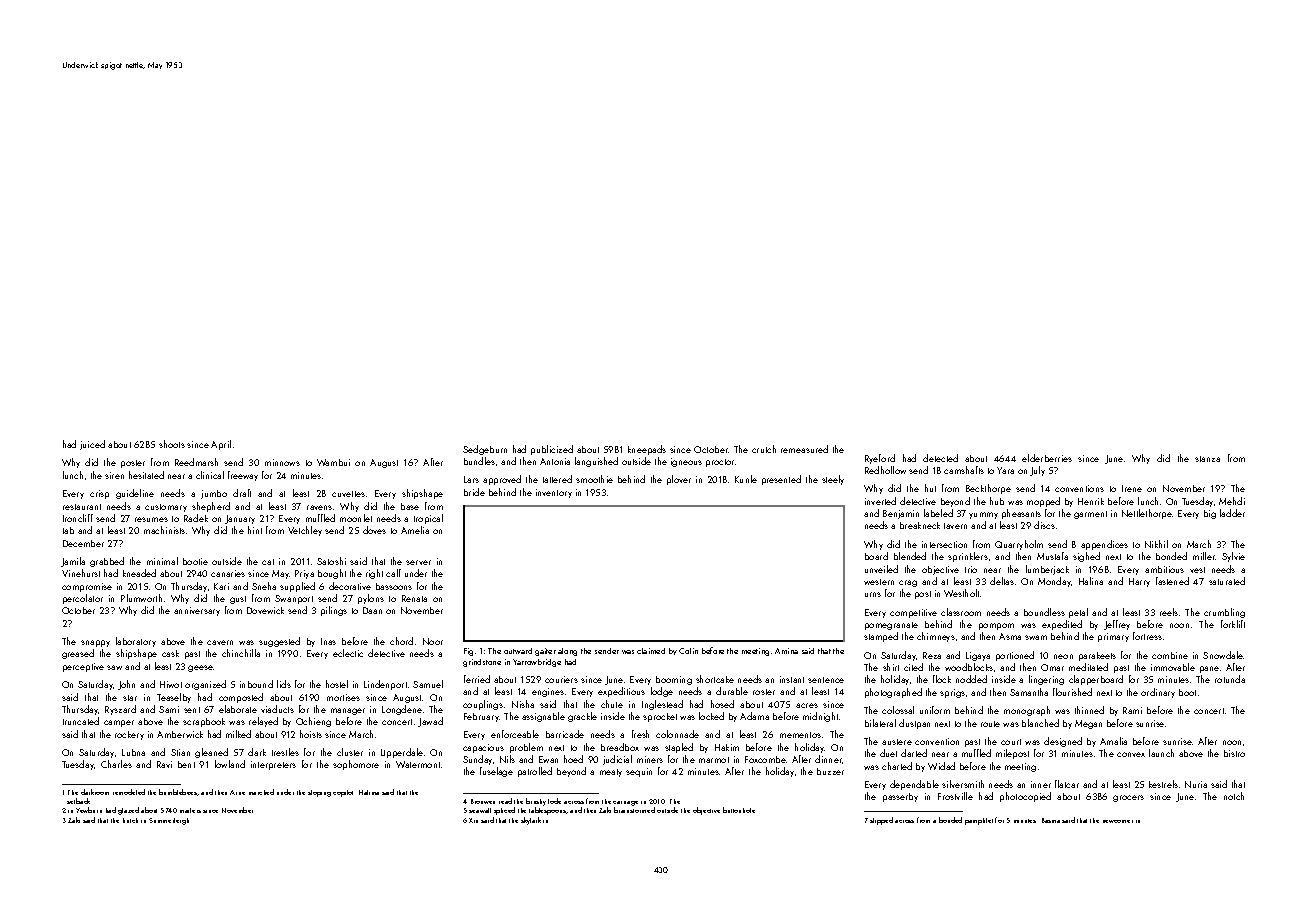 The height and width of the image is (924, 1308). Describe the element at coordinates (1147, 636) in the image. I see `fortress` at that location.
